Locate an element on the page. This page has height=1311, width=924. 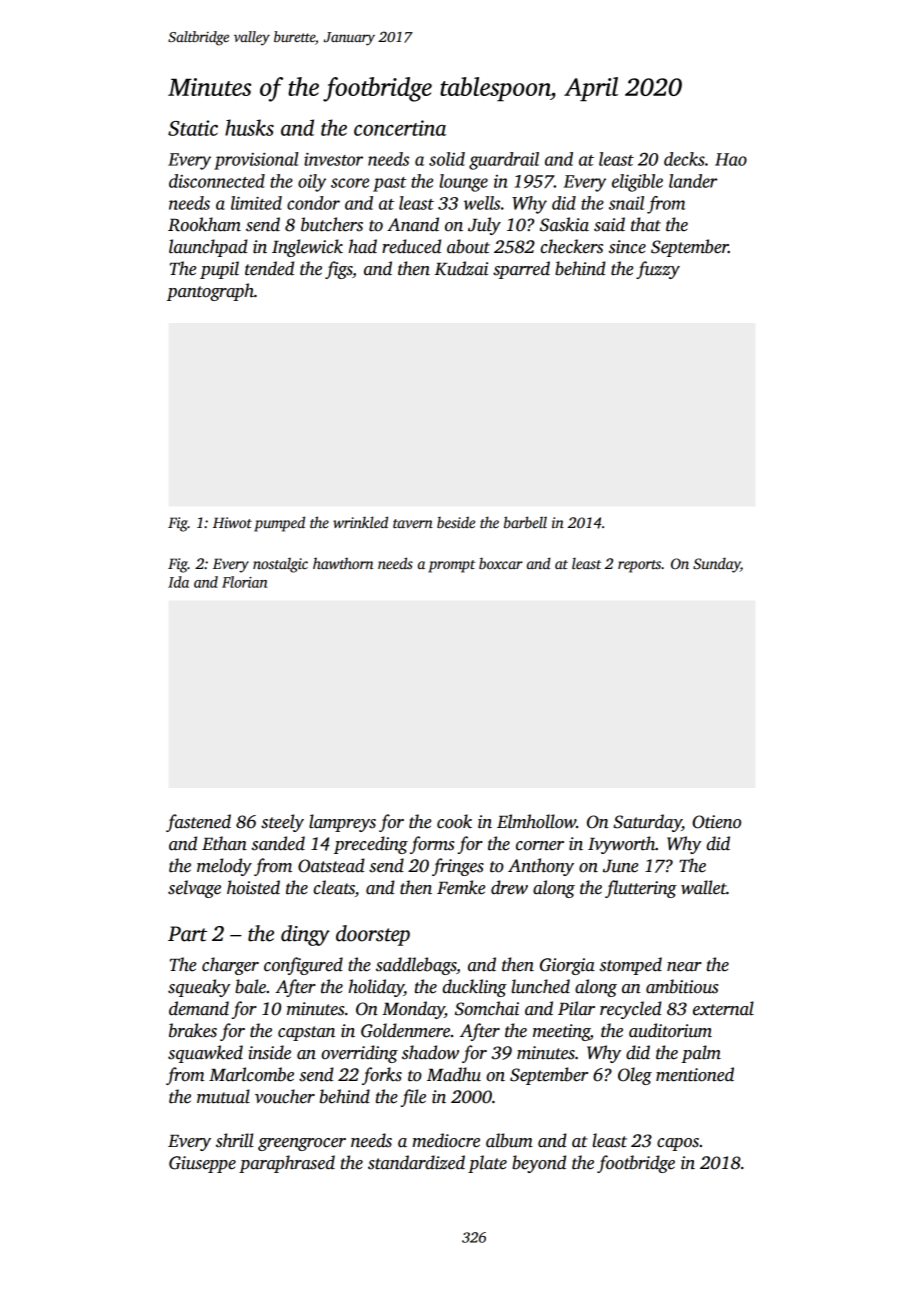
lounge is located at coordinates (463, 183).
